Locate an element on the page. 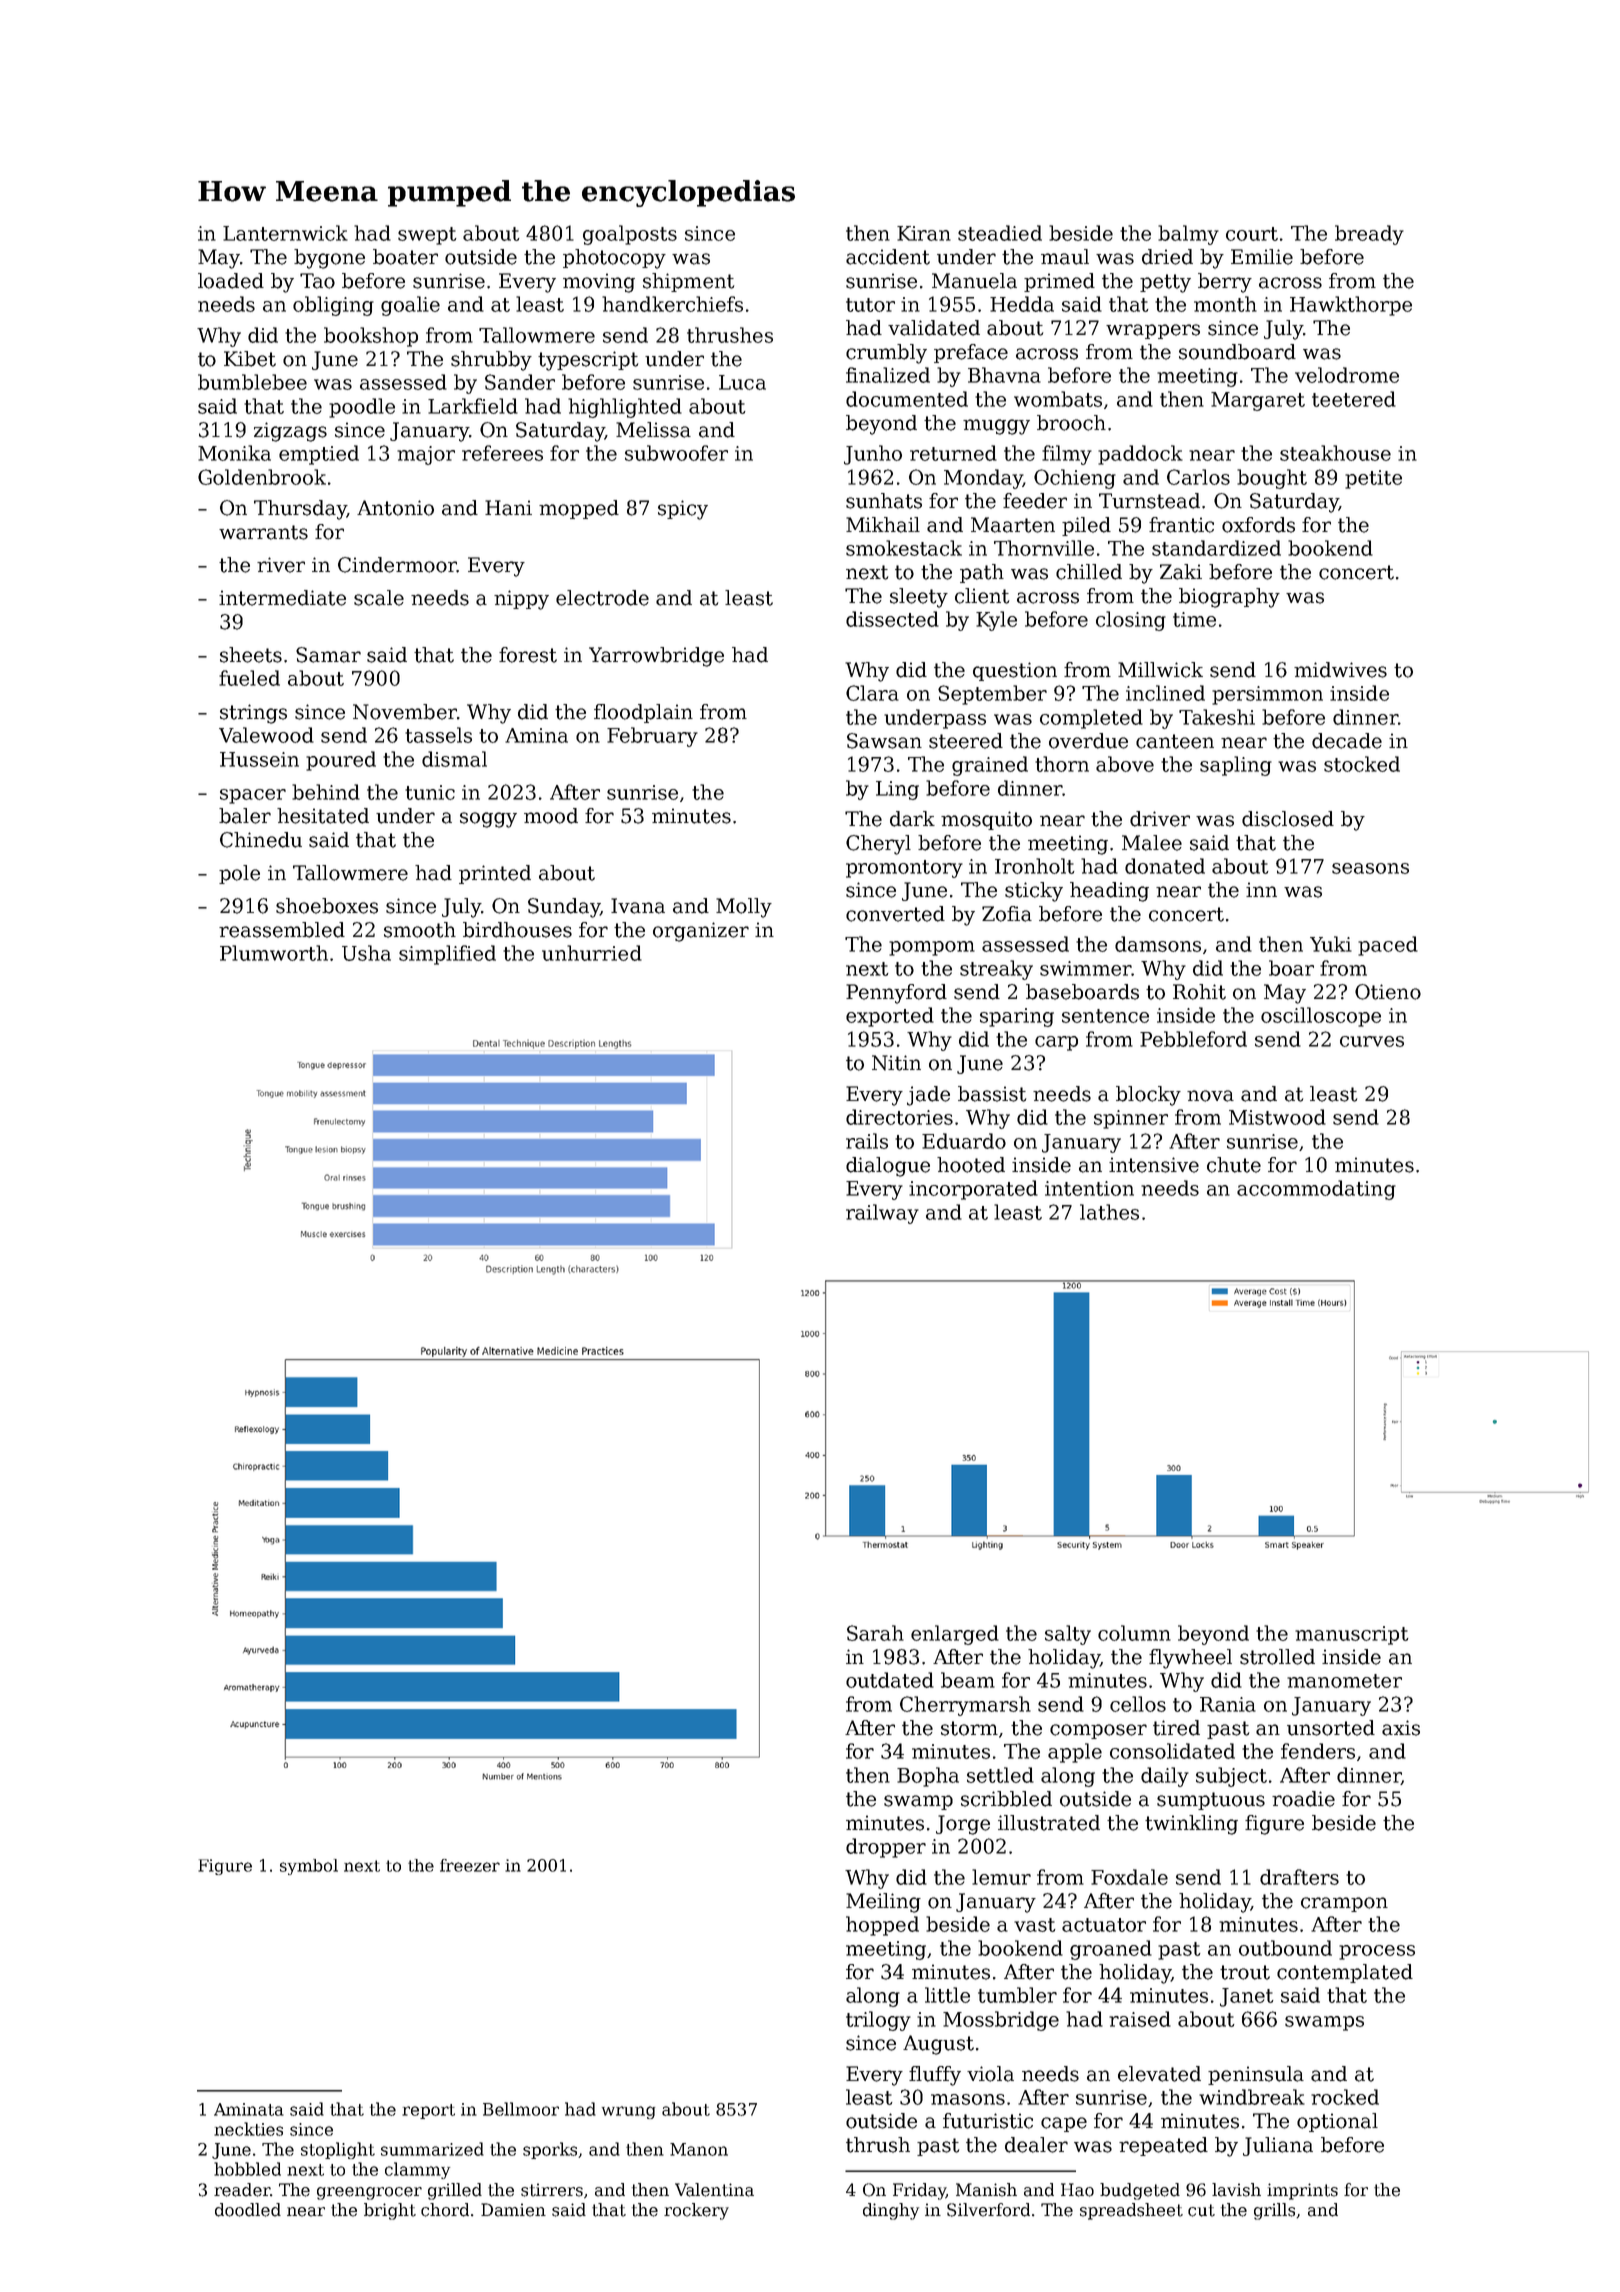  canteen is located at coordinates (1175, 741).
